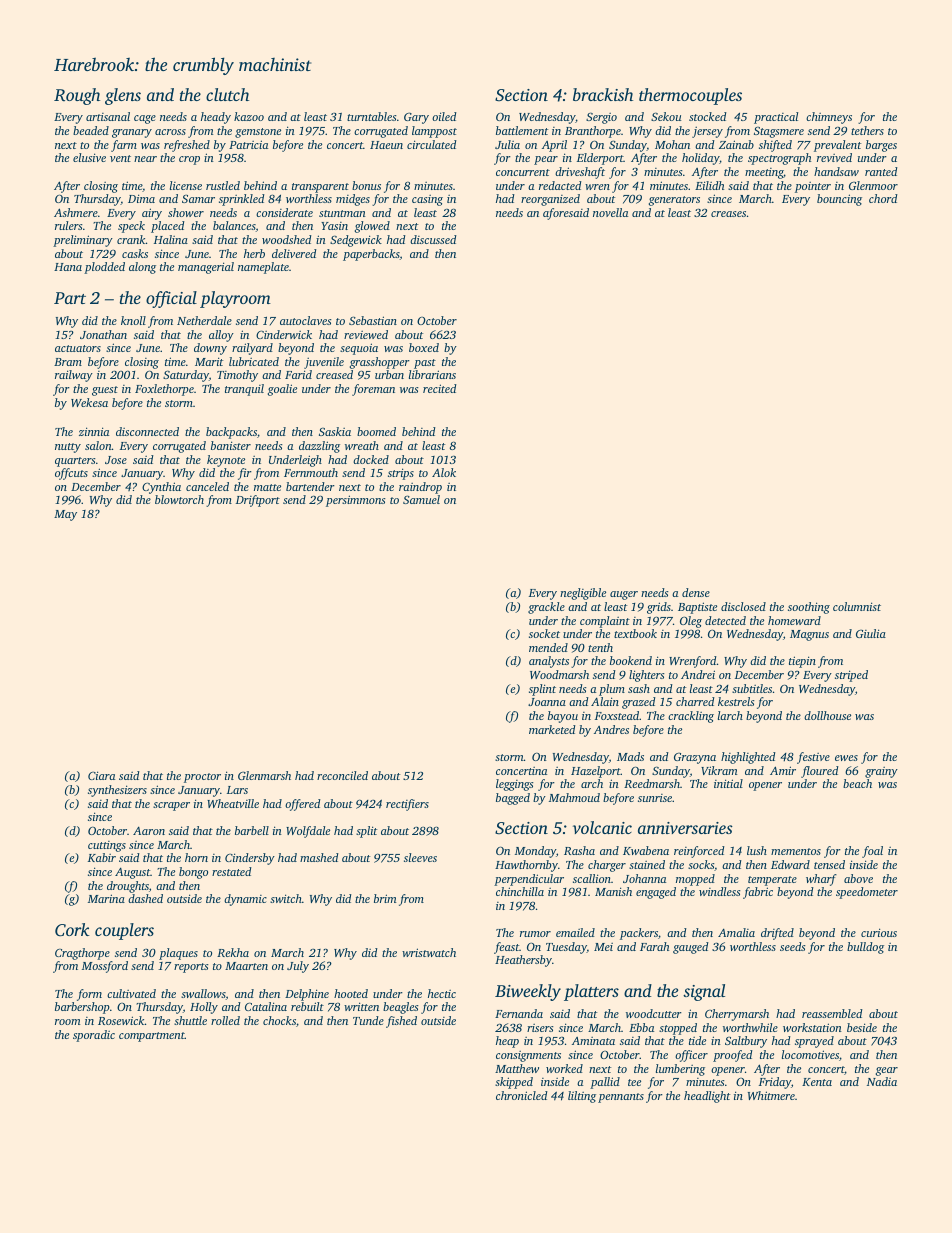  What do you see at coordinates (225, 1020) in the screenshot?
I see `rolled` at bounding box center [225, 1020].
